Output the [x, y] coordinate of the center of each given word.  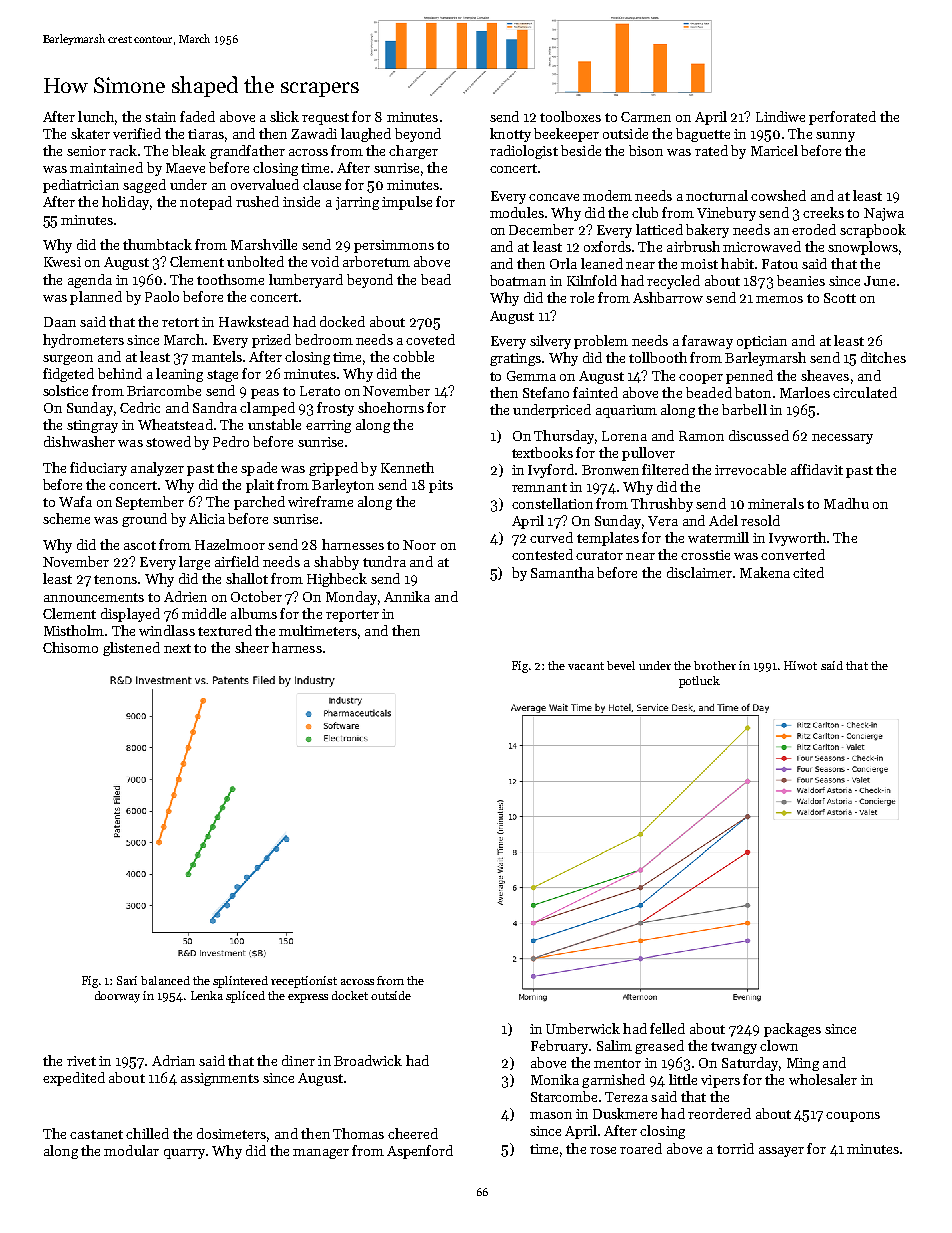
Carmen [646, 117]
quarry [184, 1154]
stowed [168, 441]
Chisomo [70, 647]
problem [601, 342]
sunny [835, 137]
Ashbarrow [668, 297]
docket [350, 995]
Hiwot [800, 665]
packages [792, 1030]
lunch [96, 116]
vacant [586, 666]
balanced [165, 980]
